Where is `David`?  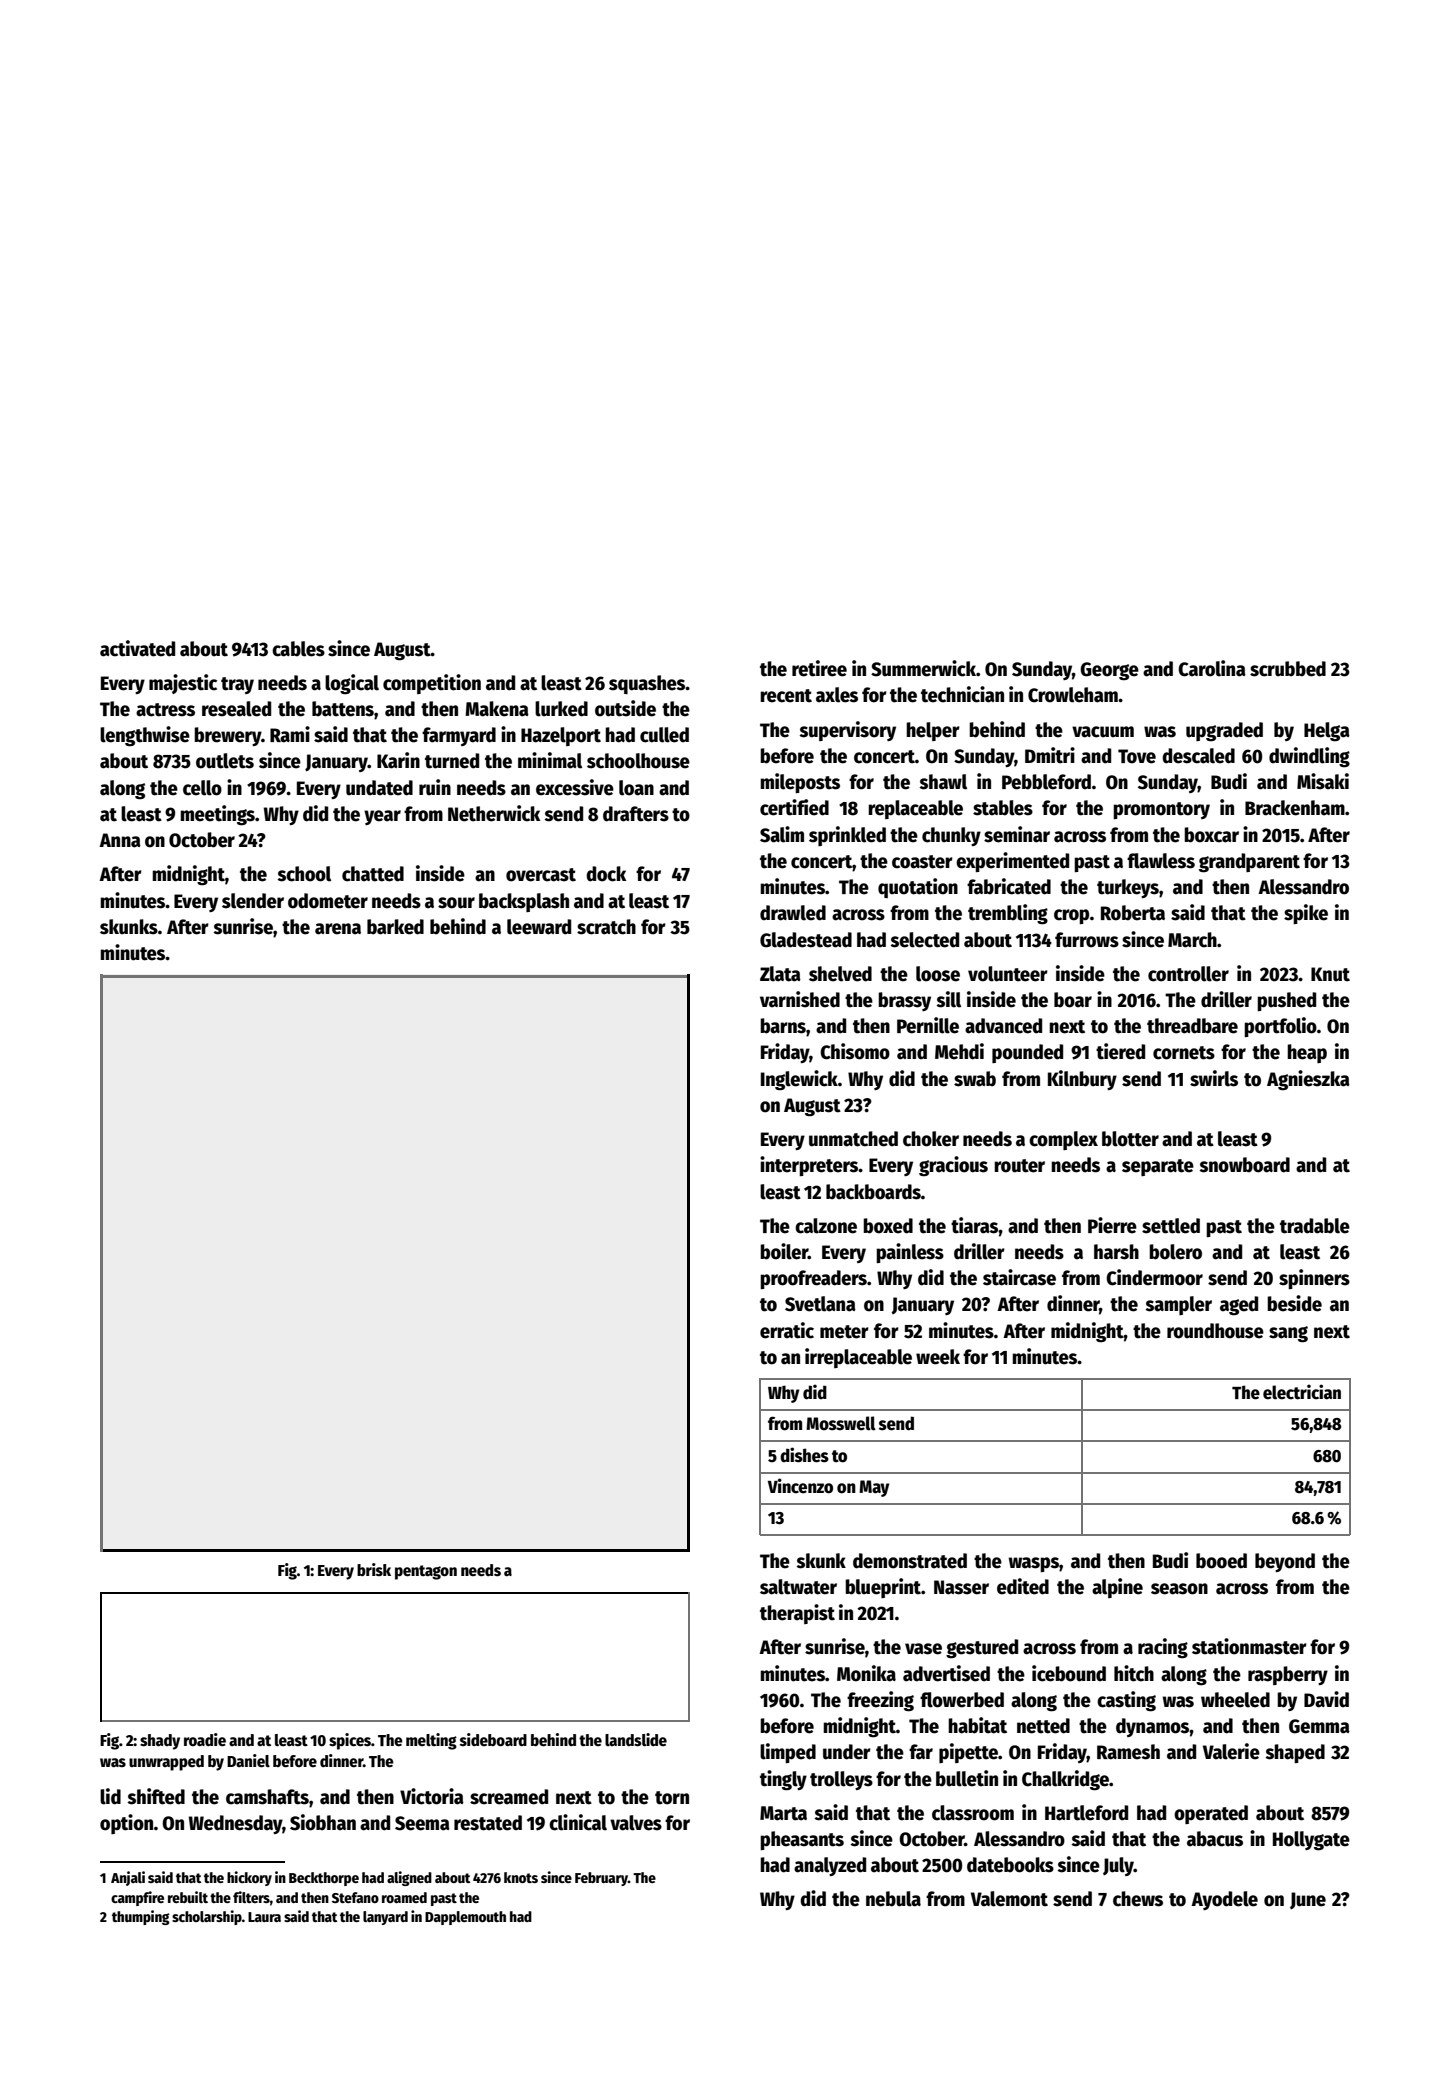 David is located at coordinates (1326, 1699).
